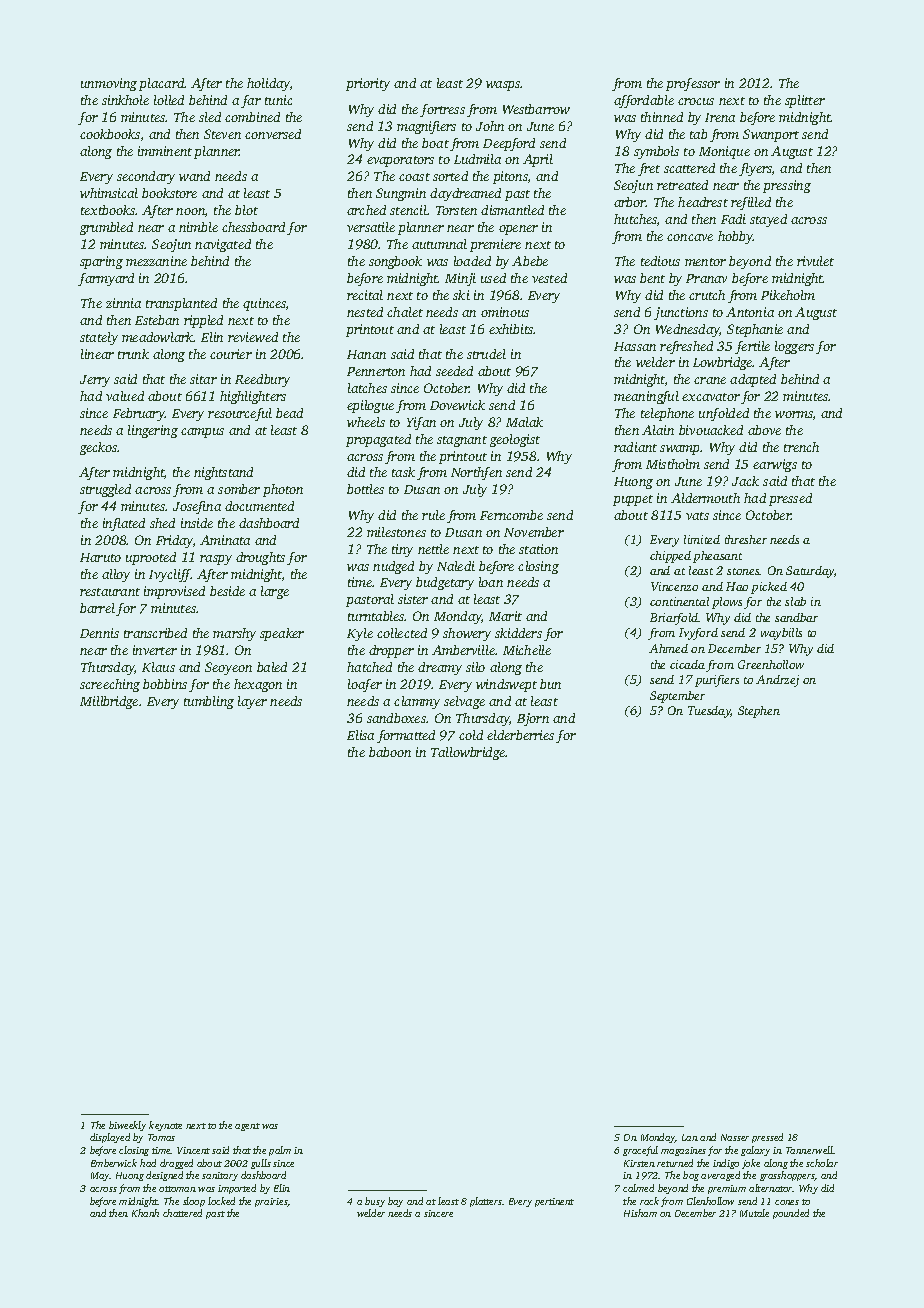 Image resolution: width=924 pixels, height=1308 pixels. Describe the element at coordinates (413, 599) in the screenshot. I see `sister` at that location.
